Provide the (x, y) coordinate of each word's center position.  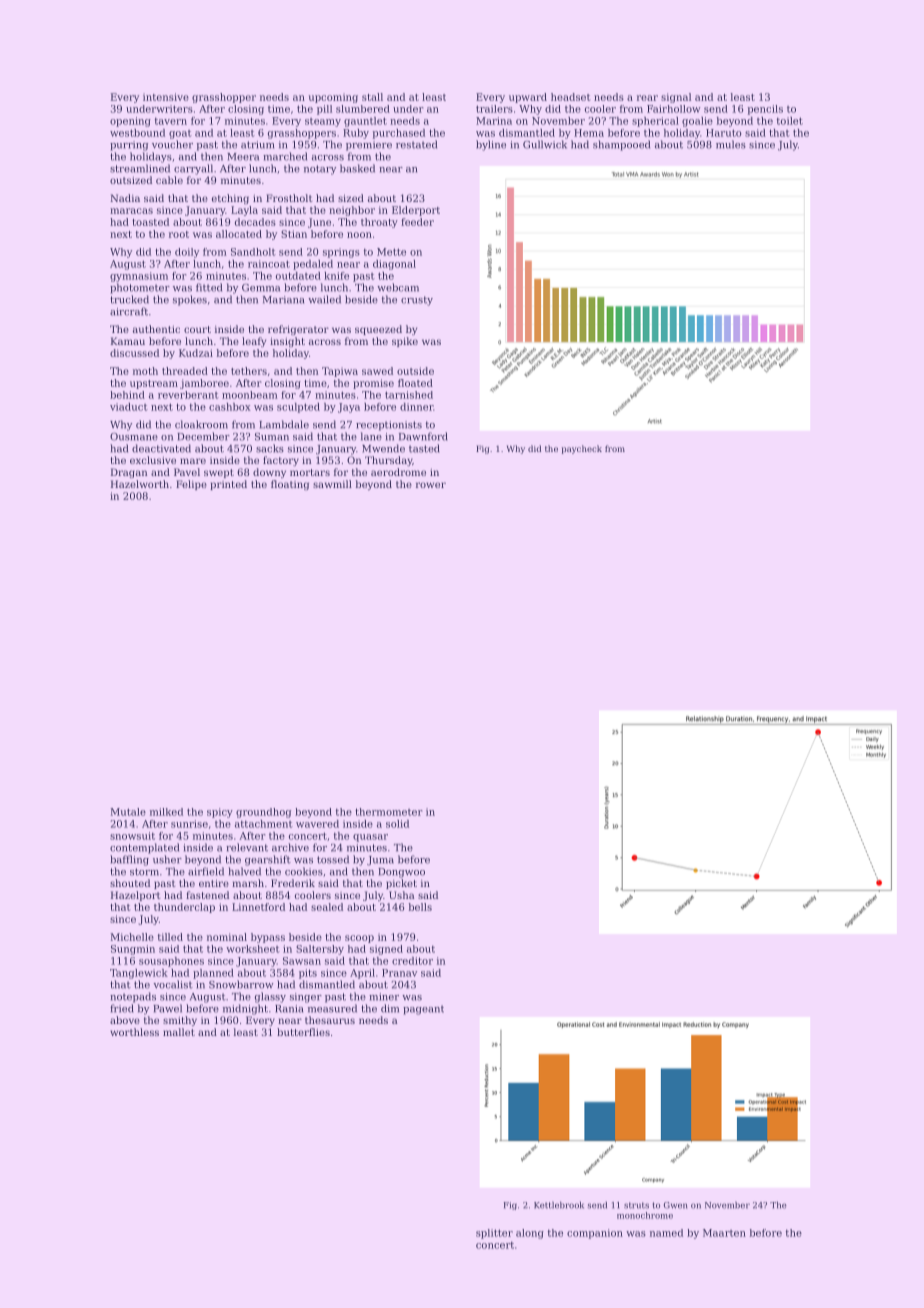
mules (731, 144)
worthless (134, 1032)
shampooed (621, 145)
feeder (417, 222)
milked (166, 812)
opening (130, 122)
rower (431, 485)
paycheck (582, 449)
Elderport (416, 211)
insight (287, 342)
